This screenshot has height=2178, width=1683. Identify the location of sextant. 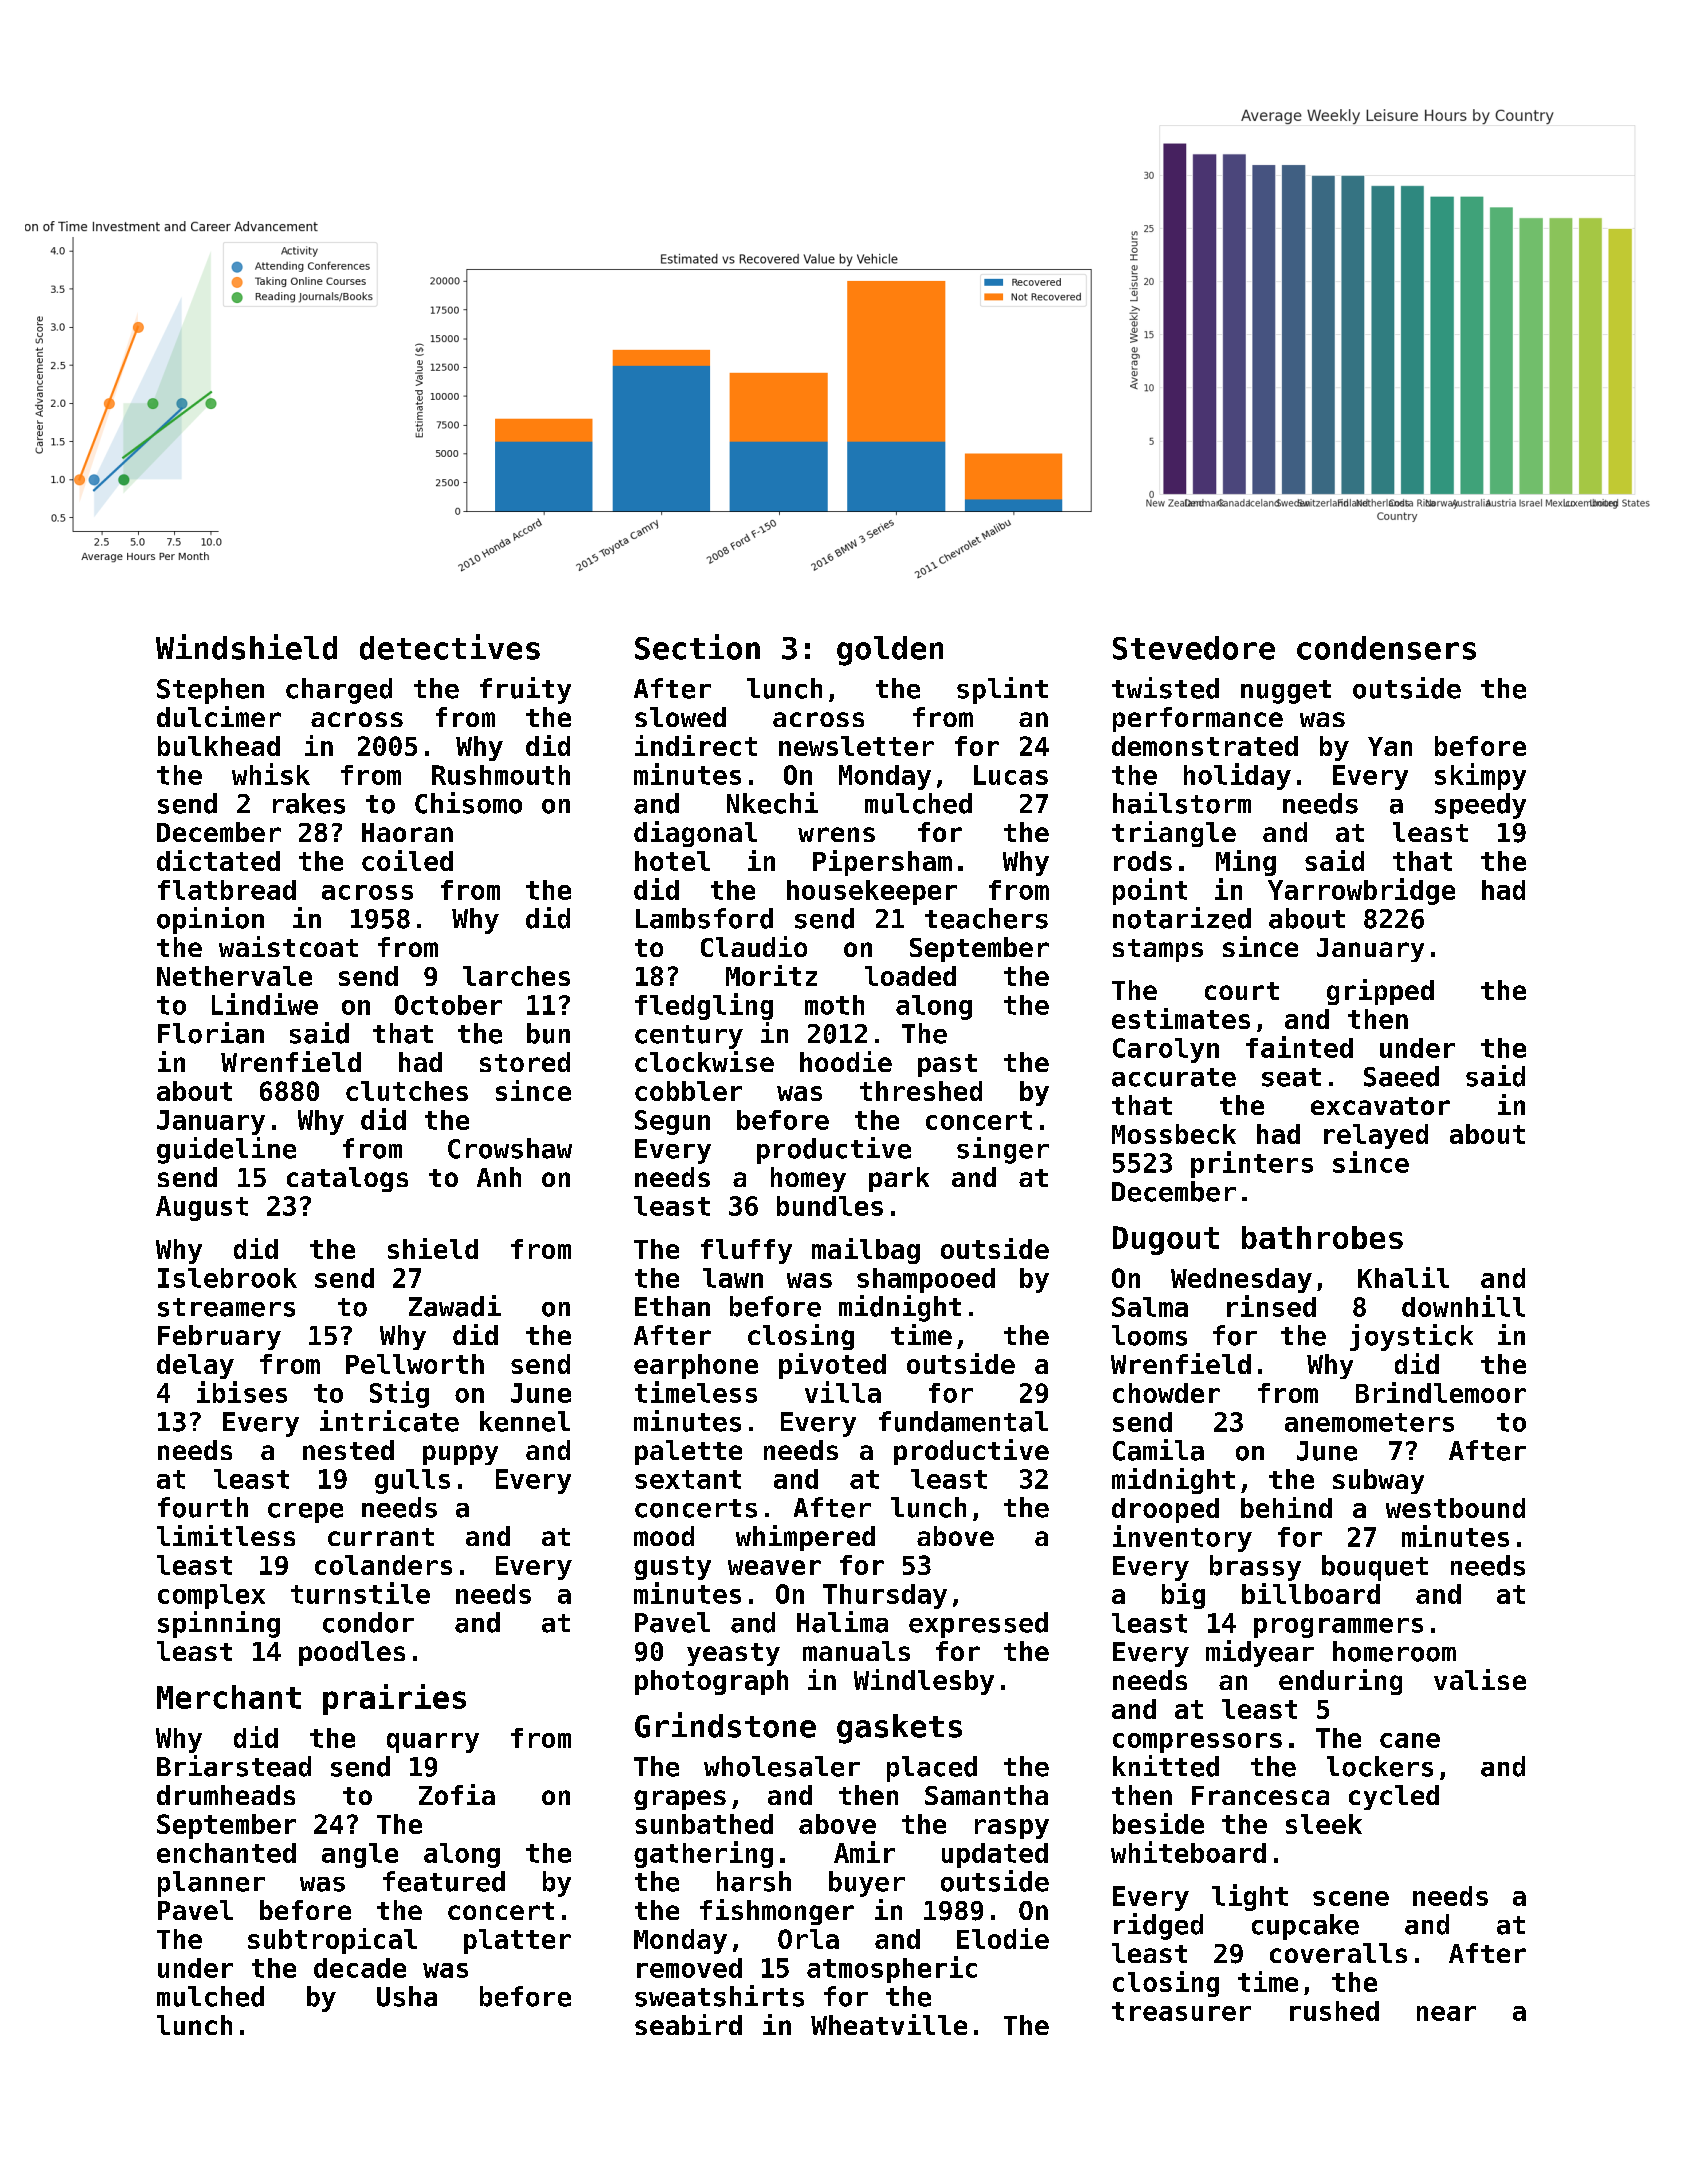
(688, 1479).
